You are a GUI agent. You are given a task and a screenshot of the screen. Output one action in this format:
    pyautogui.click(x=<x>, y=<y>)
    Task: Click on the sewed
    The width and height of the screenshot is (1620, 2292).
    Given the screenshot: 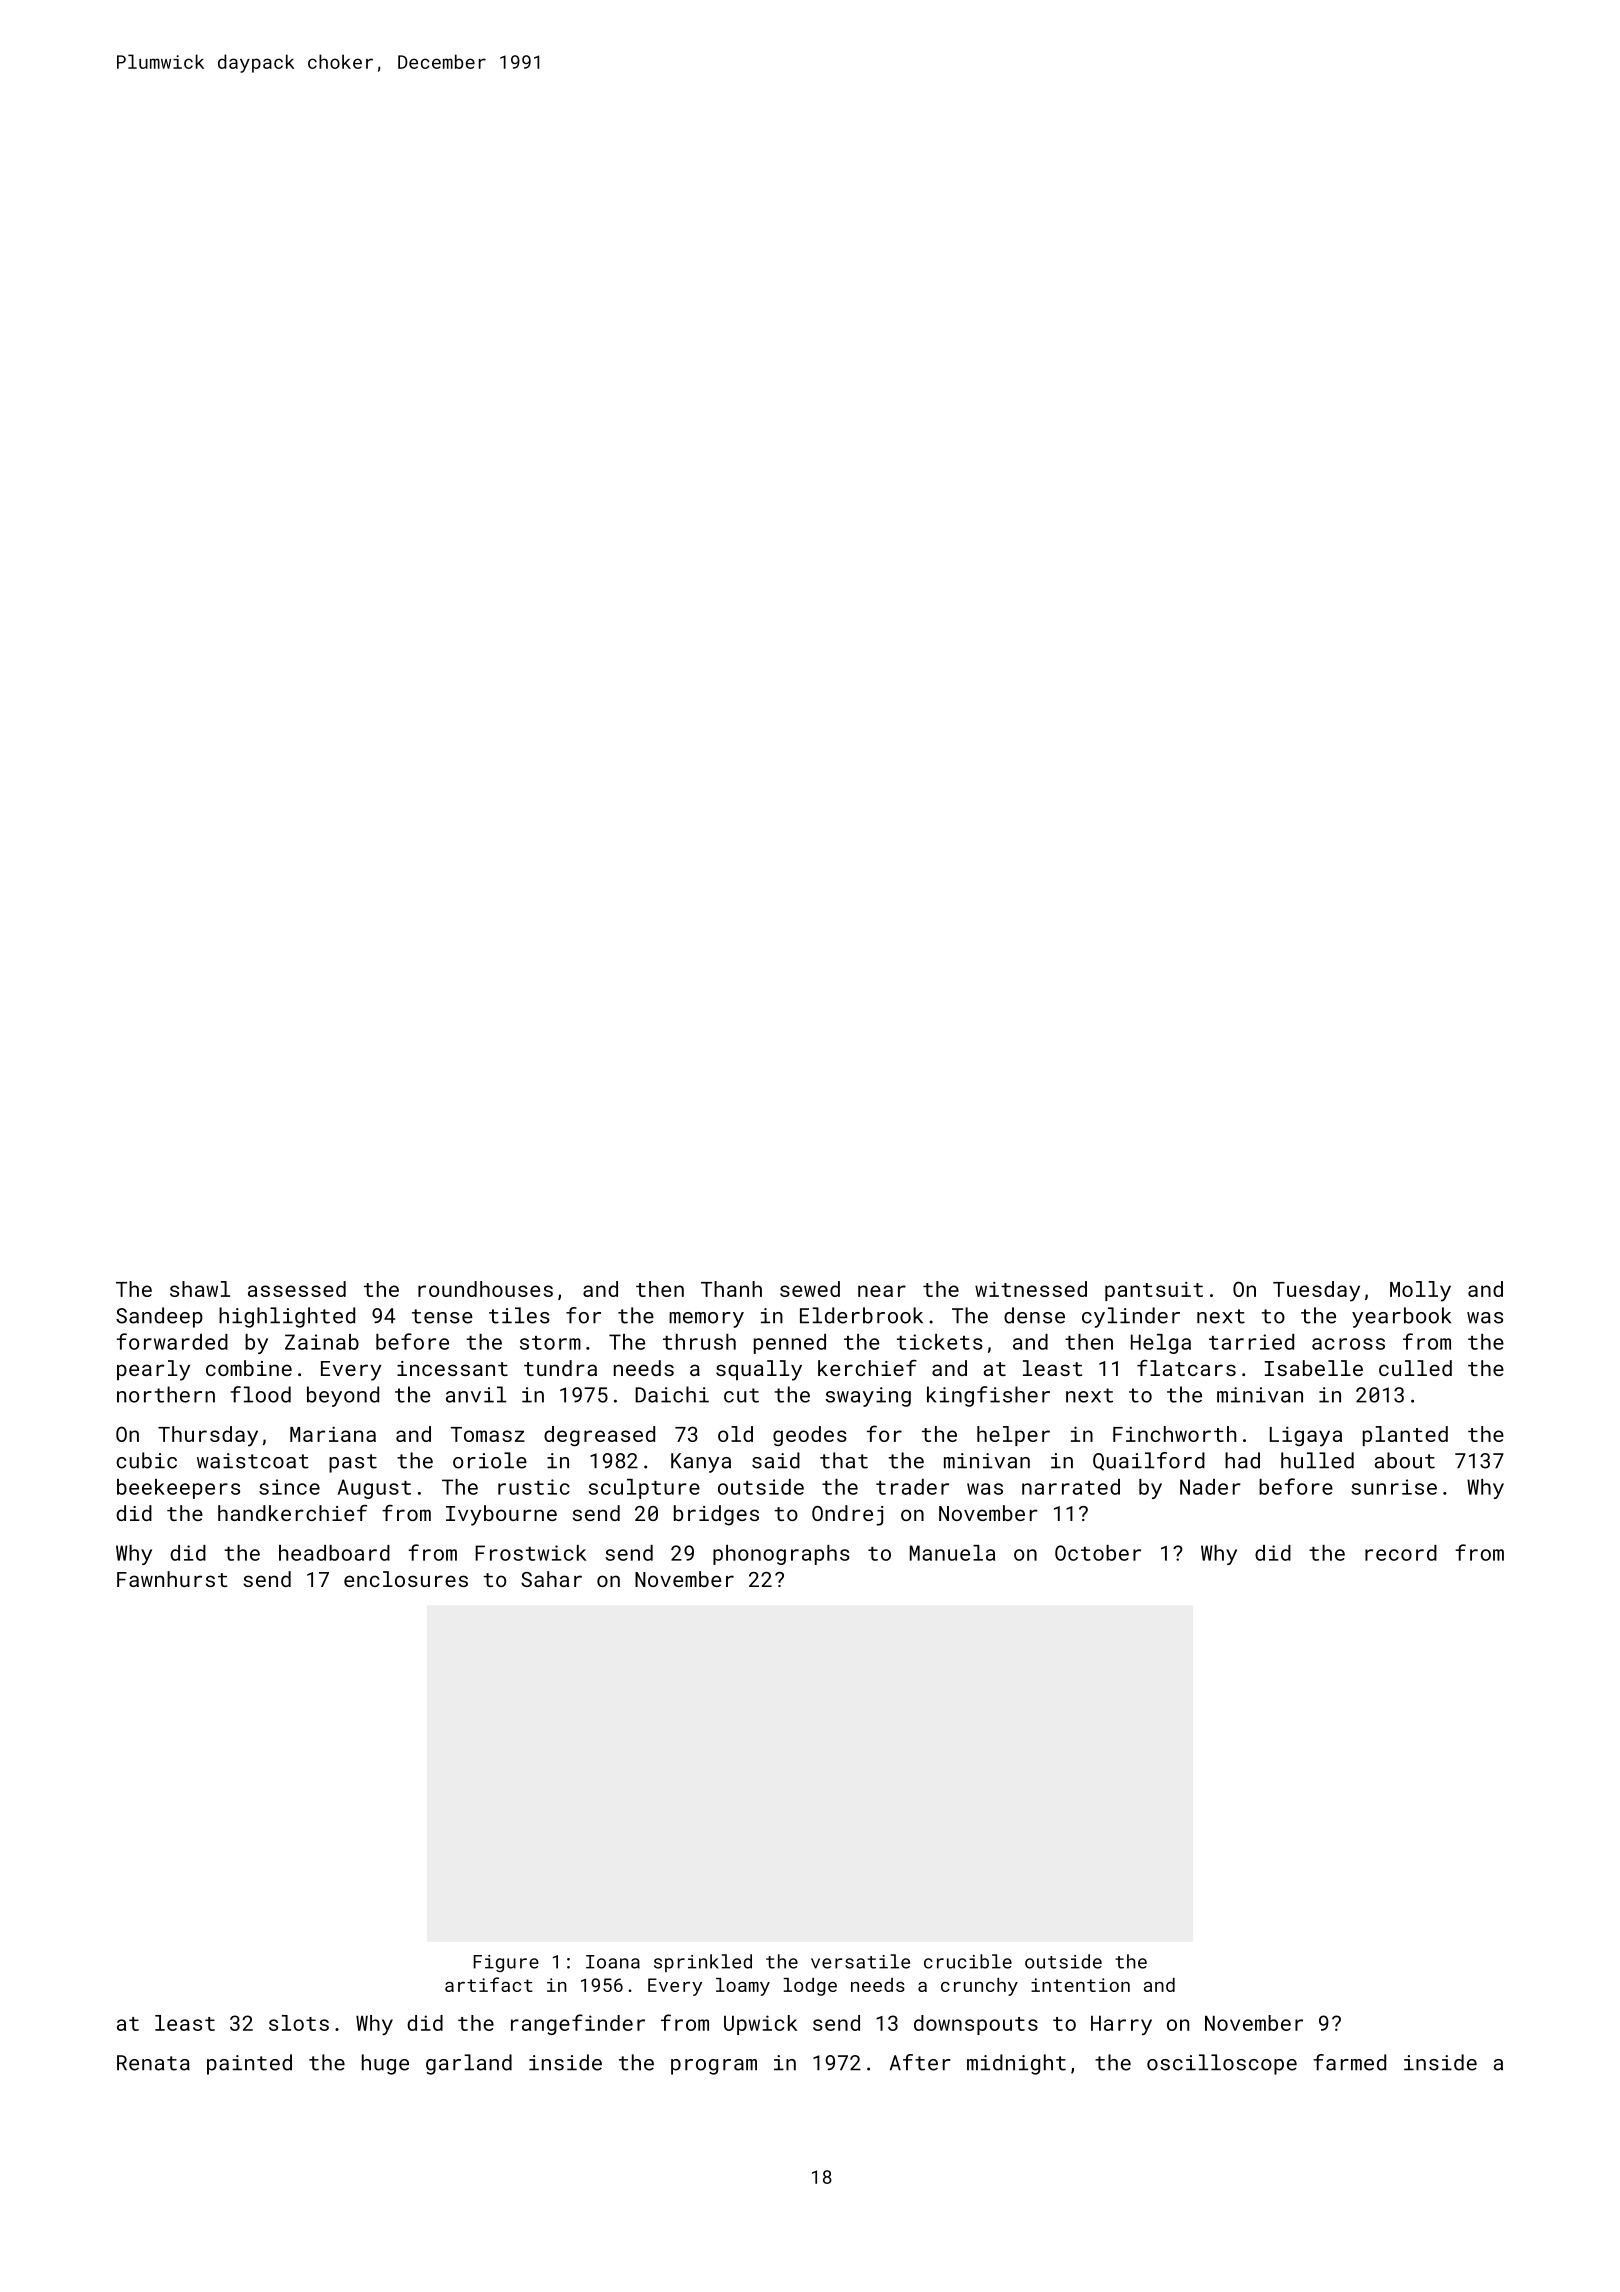 What is the action you would take?
    pyautogui.click(x=810, y=1289)
